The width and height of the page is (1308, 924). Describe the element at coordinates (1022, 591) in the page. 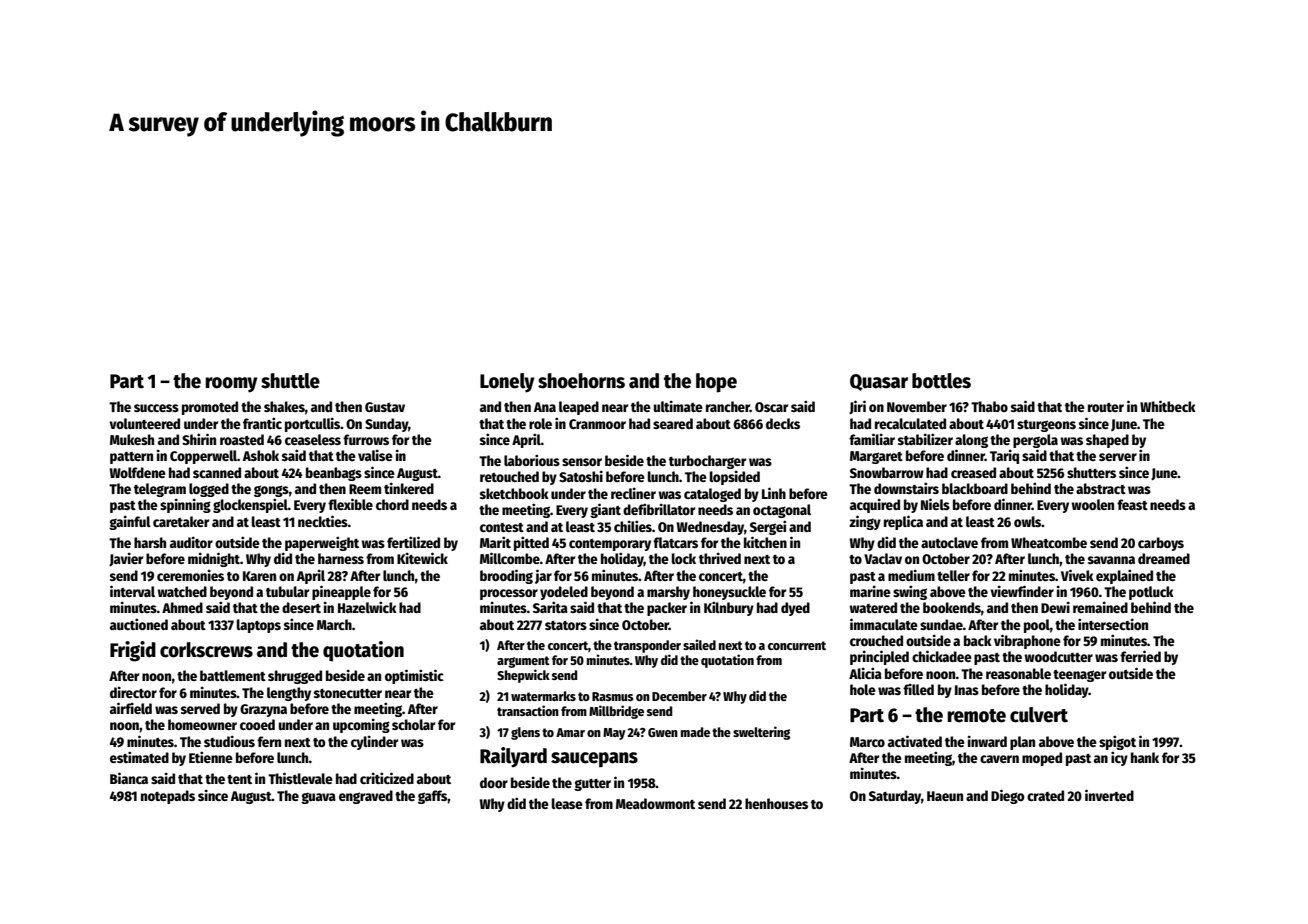

I see `viewfinder` at that location.
